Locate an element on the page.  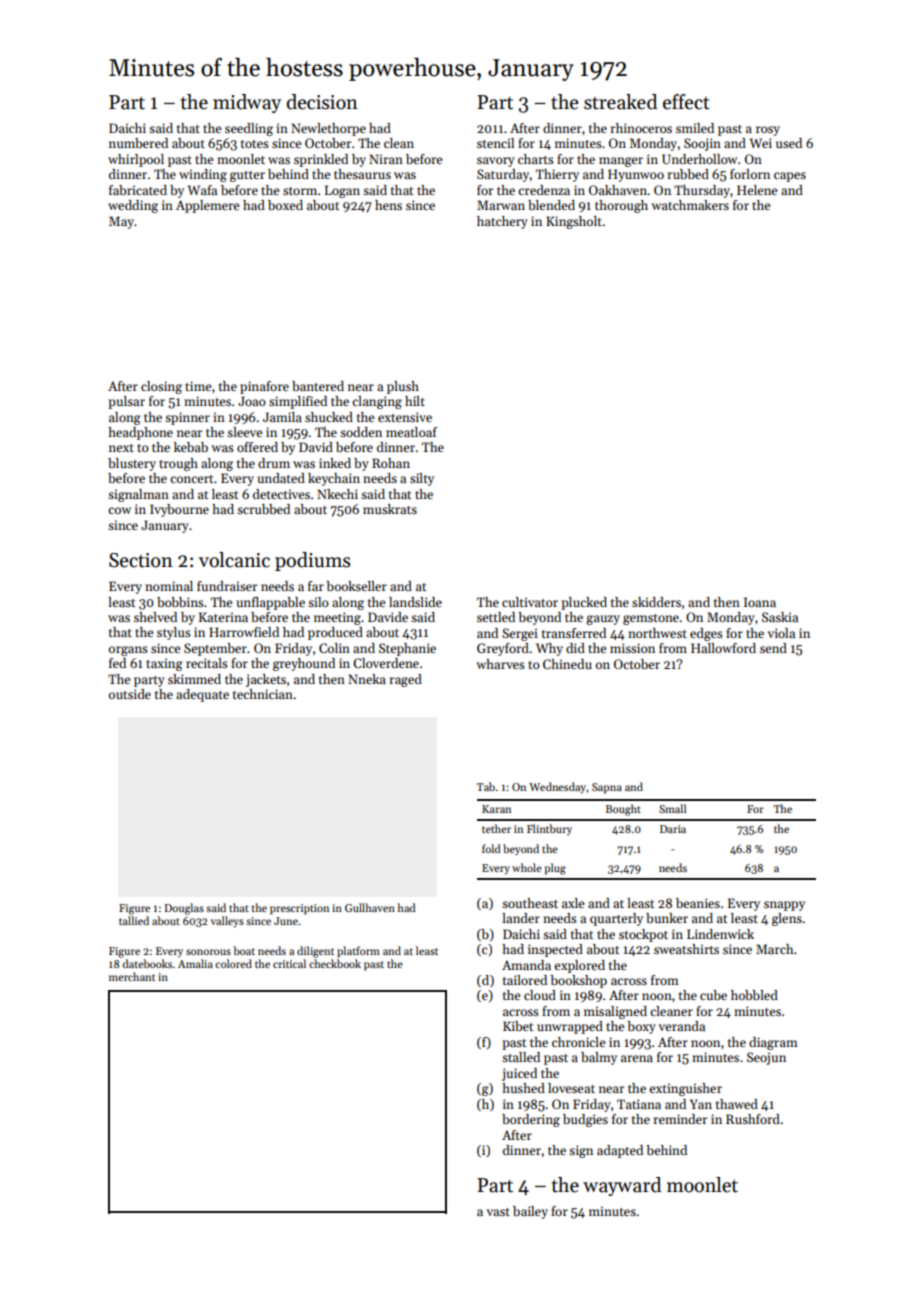
wayward is located at coordinates (622, 1186).
